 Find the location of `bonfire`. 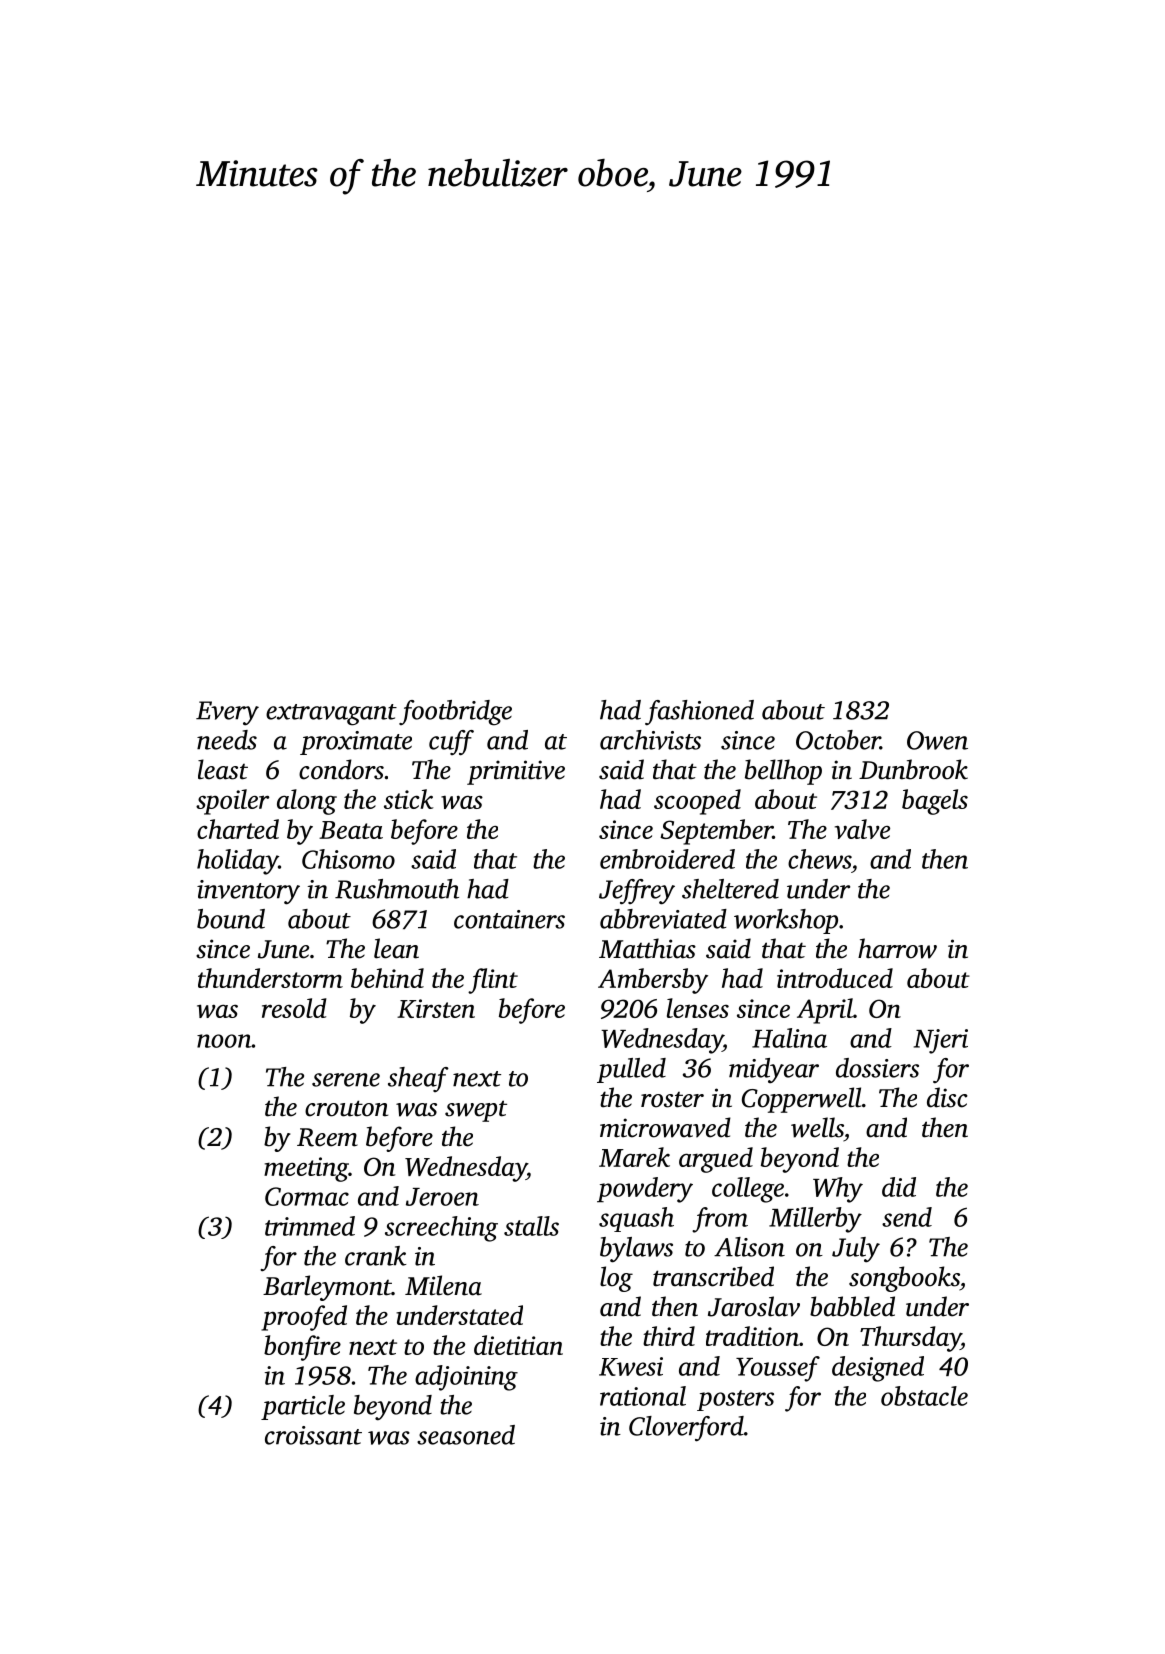

bonfire is located at coordinates (302, 1348).
